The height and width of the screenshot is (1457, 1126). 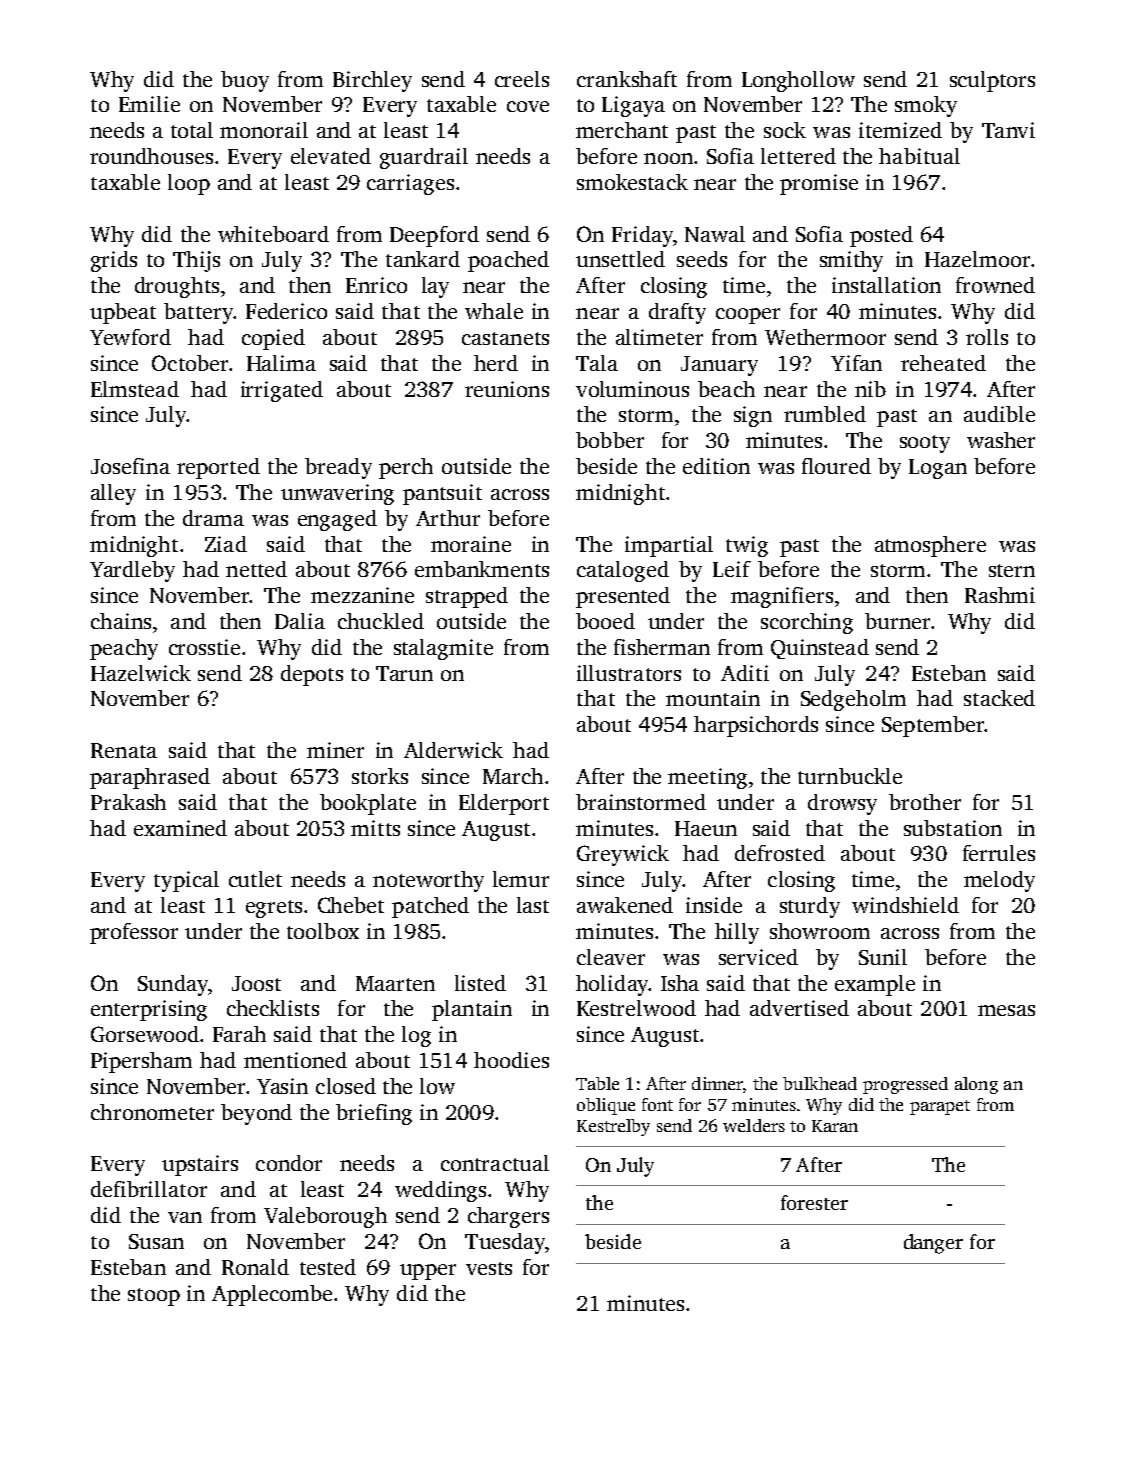 What do you see at coordinates (508, 1217) in the screenshot?
I see `chargers` at bounding box center [508, 1217].
